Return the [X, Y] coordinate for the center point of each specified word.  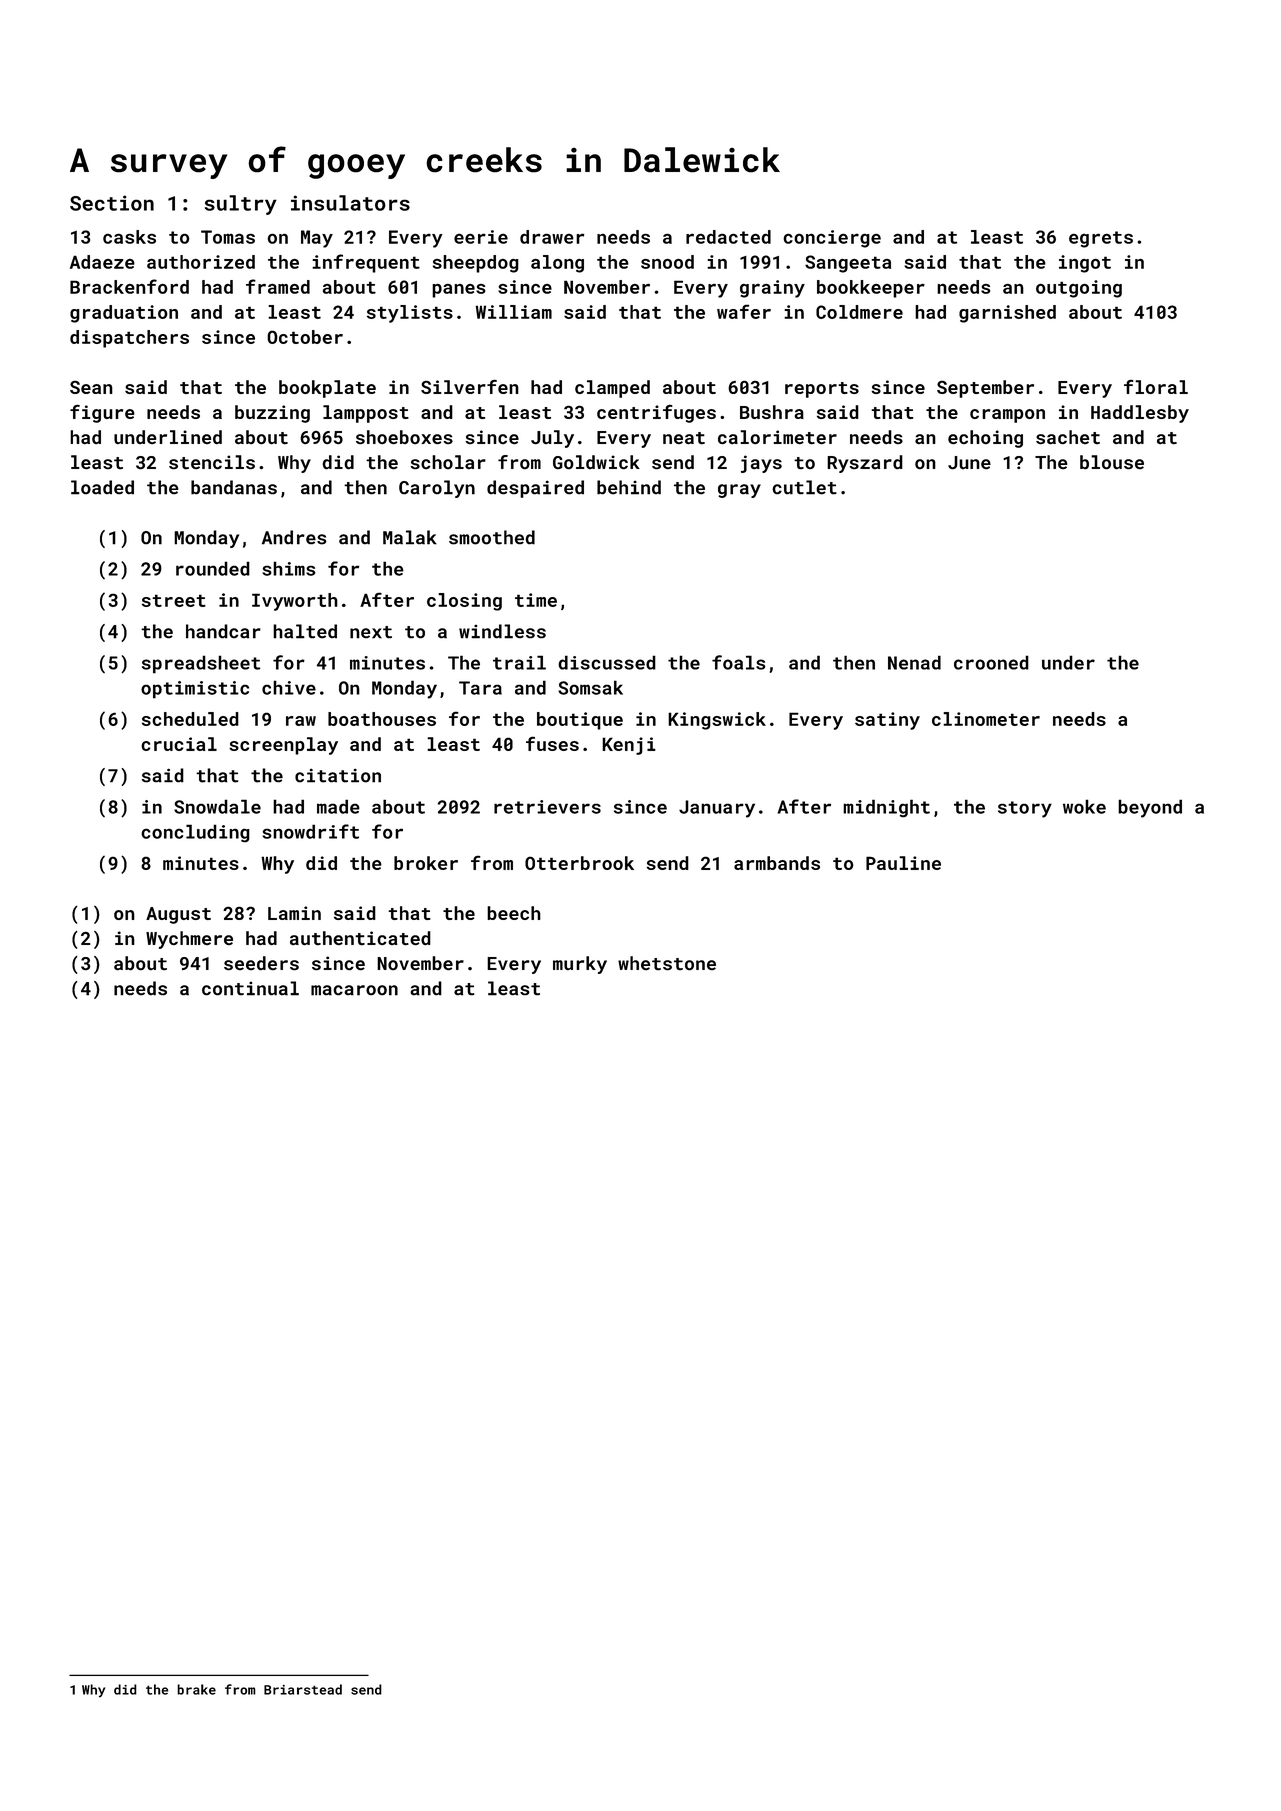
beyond [1150, 808]
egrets [1101, 239]
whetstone [667, 963]
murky [580, 965]
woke [1084, 806]
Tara [480, 688]
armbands [777, 863]
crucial [179, 744]
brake [196, 1689]
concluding [195, 833]
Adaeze [102, 262]
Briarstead [303, 1689]
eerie [481, 237]
